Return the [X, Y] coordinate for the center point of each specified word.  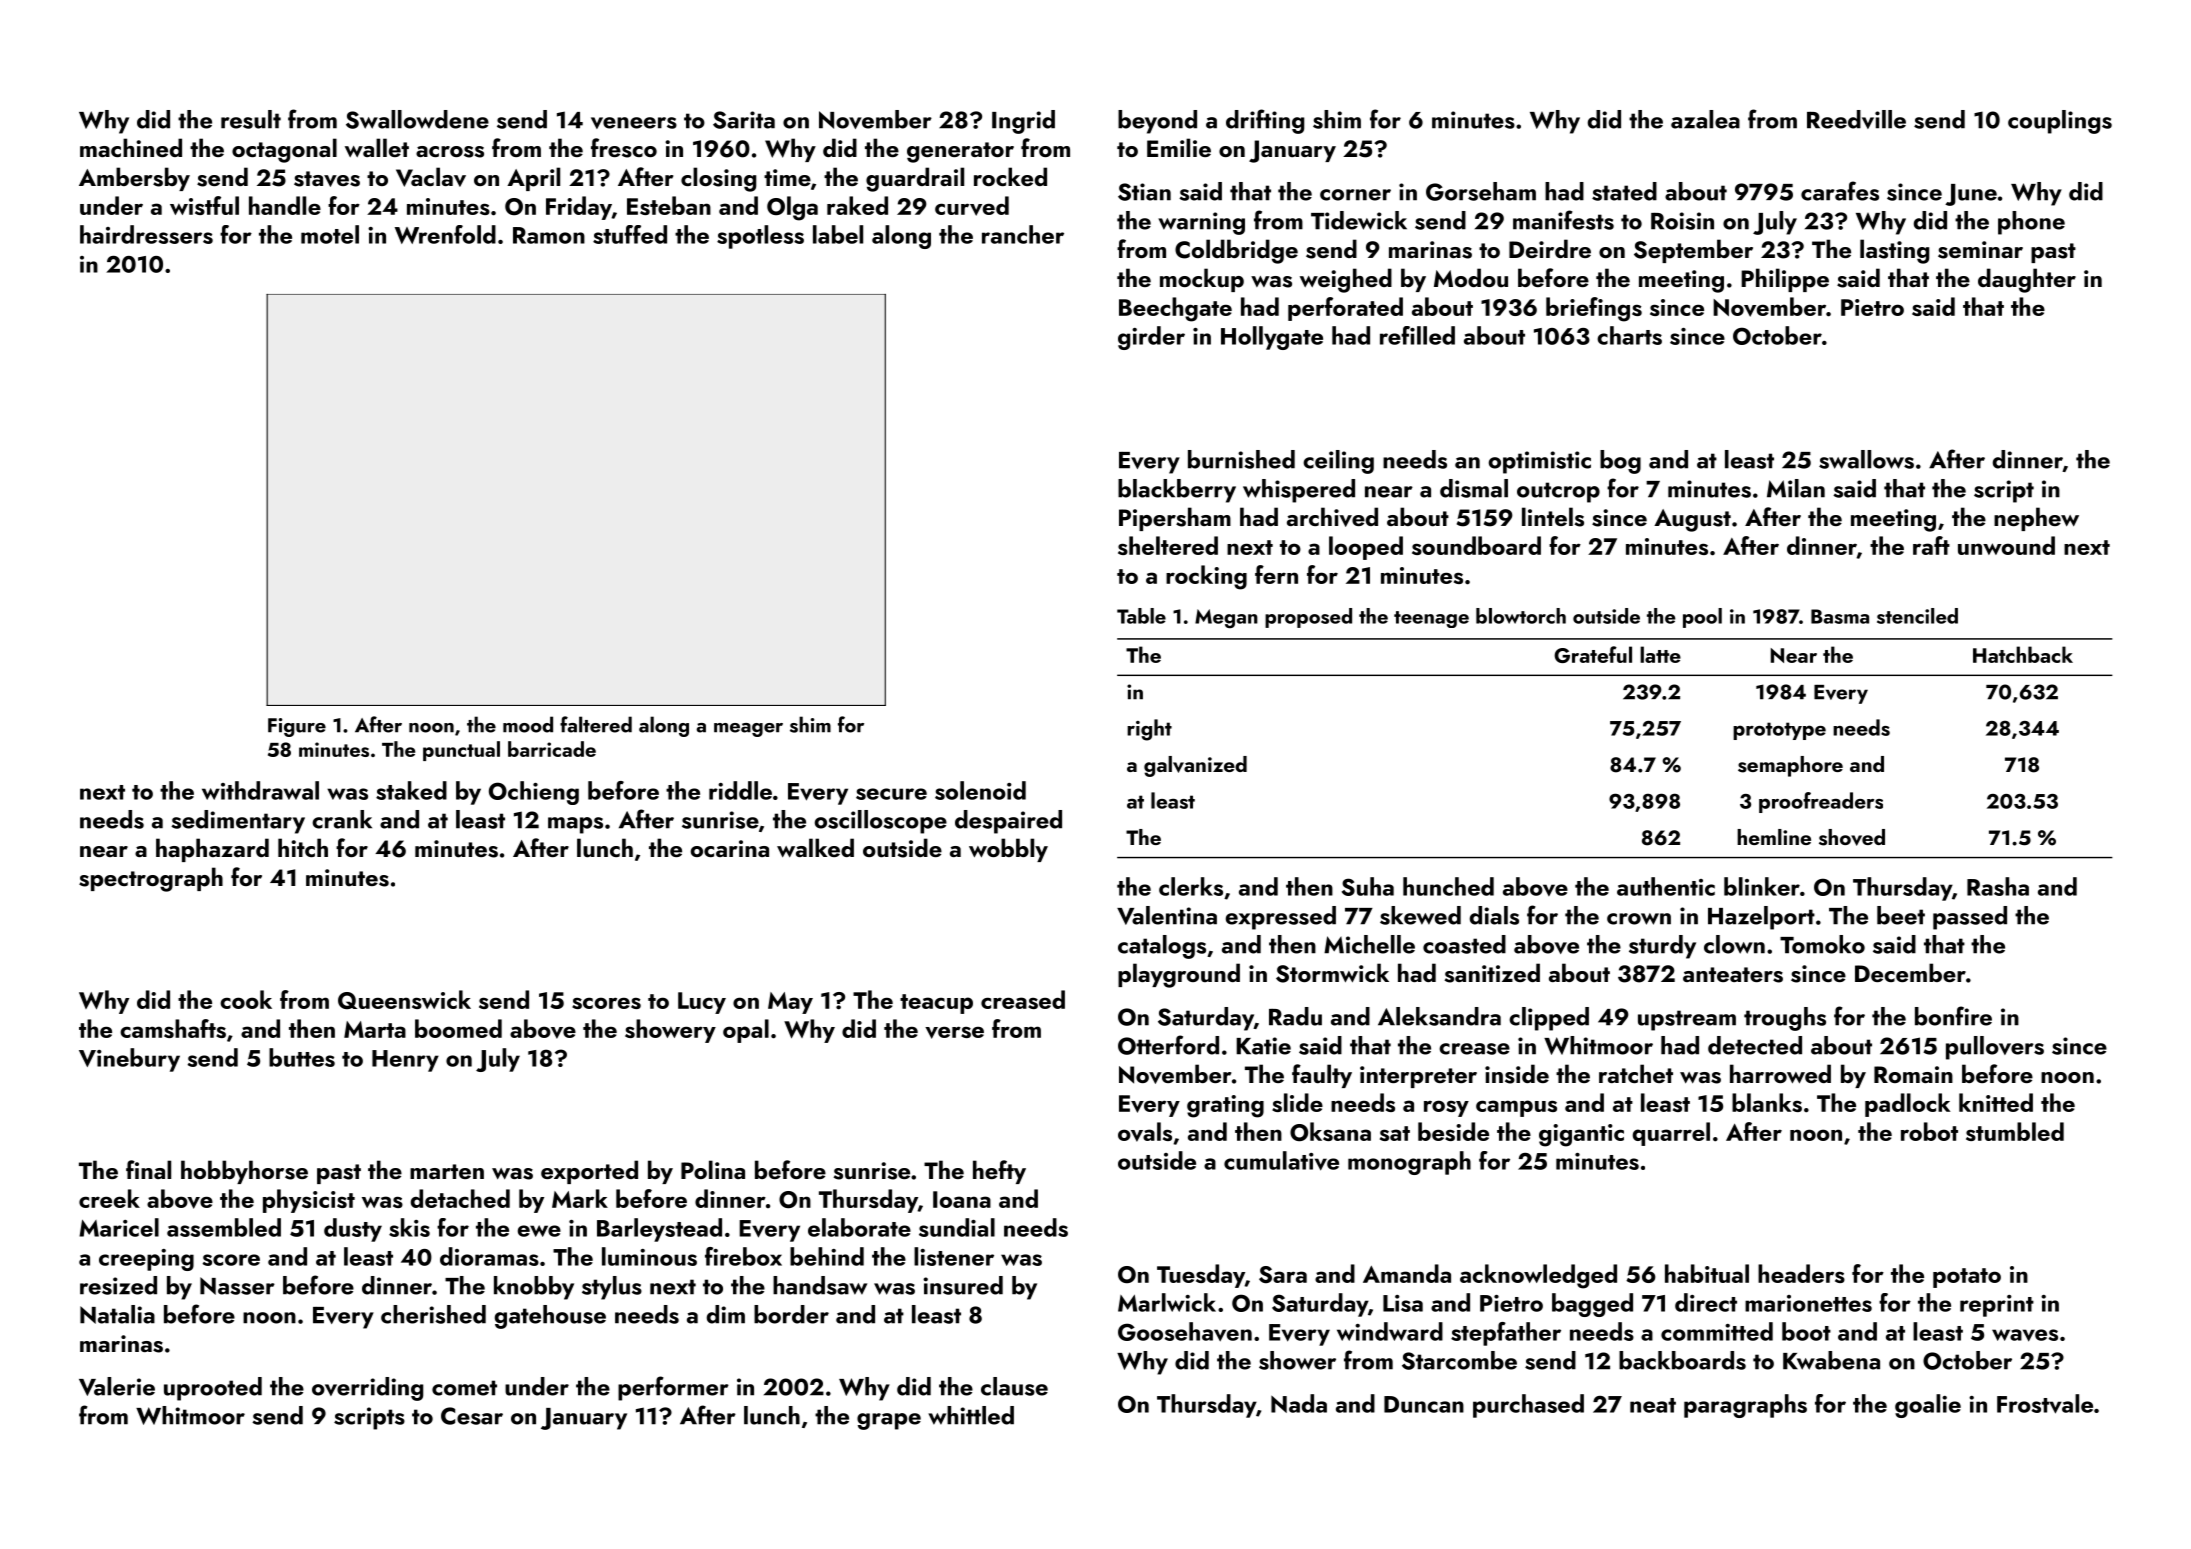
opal [746, 1031]
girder [1151, 338]
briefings [1594, 309]
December [1910, 972]
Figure [297, 727]
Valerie [117, 1386]
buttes [302, 1057]
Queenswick [404, 999]
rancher [1023, 234]
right [1149, 730]
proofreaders [1821, 802]
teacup [936, 1004]
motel [330, 234]
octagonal [284, 150]
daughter [2027, 280]
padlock [1907, 1105]
